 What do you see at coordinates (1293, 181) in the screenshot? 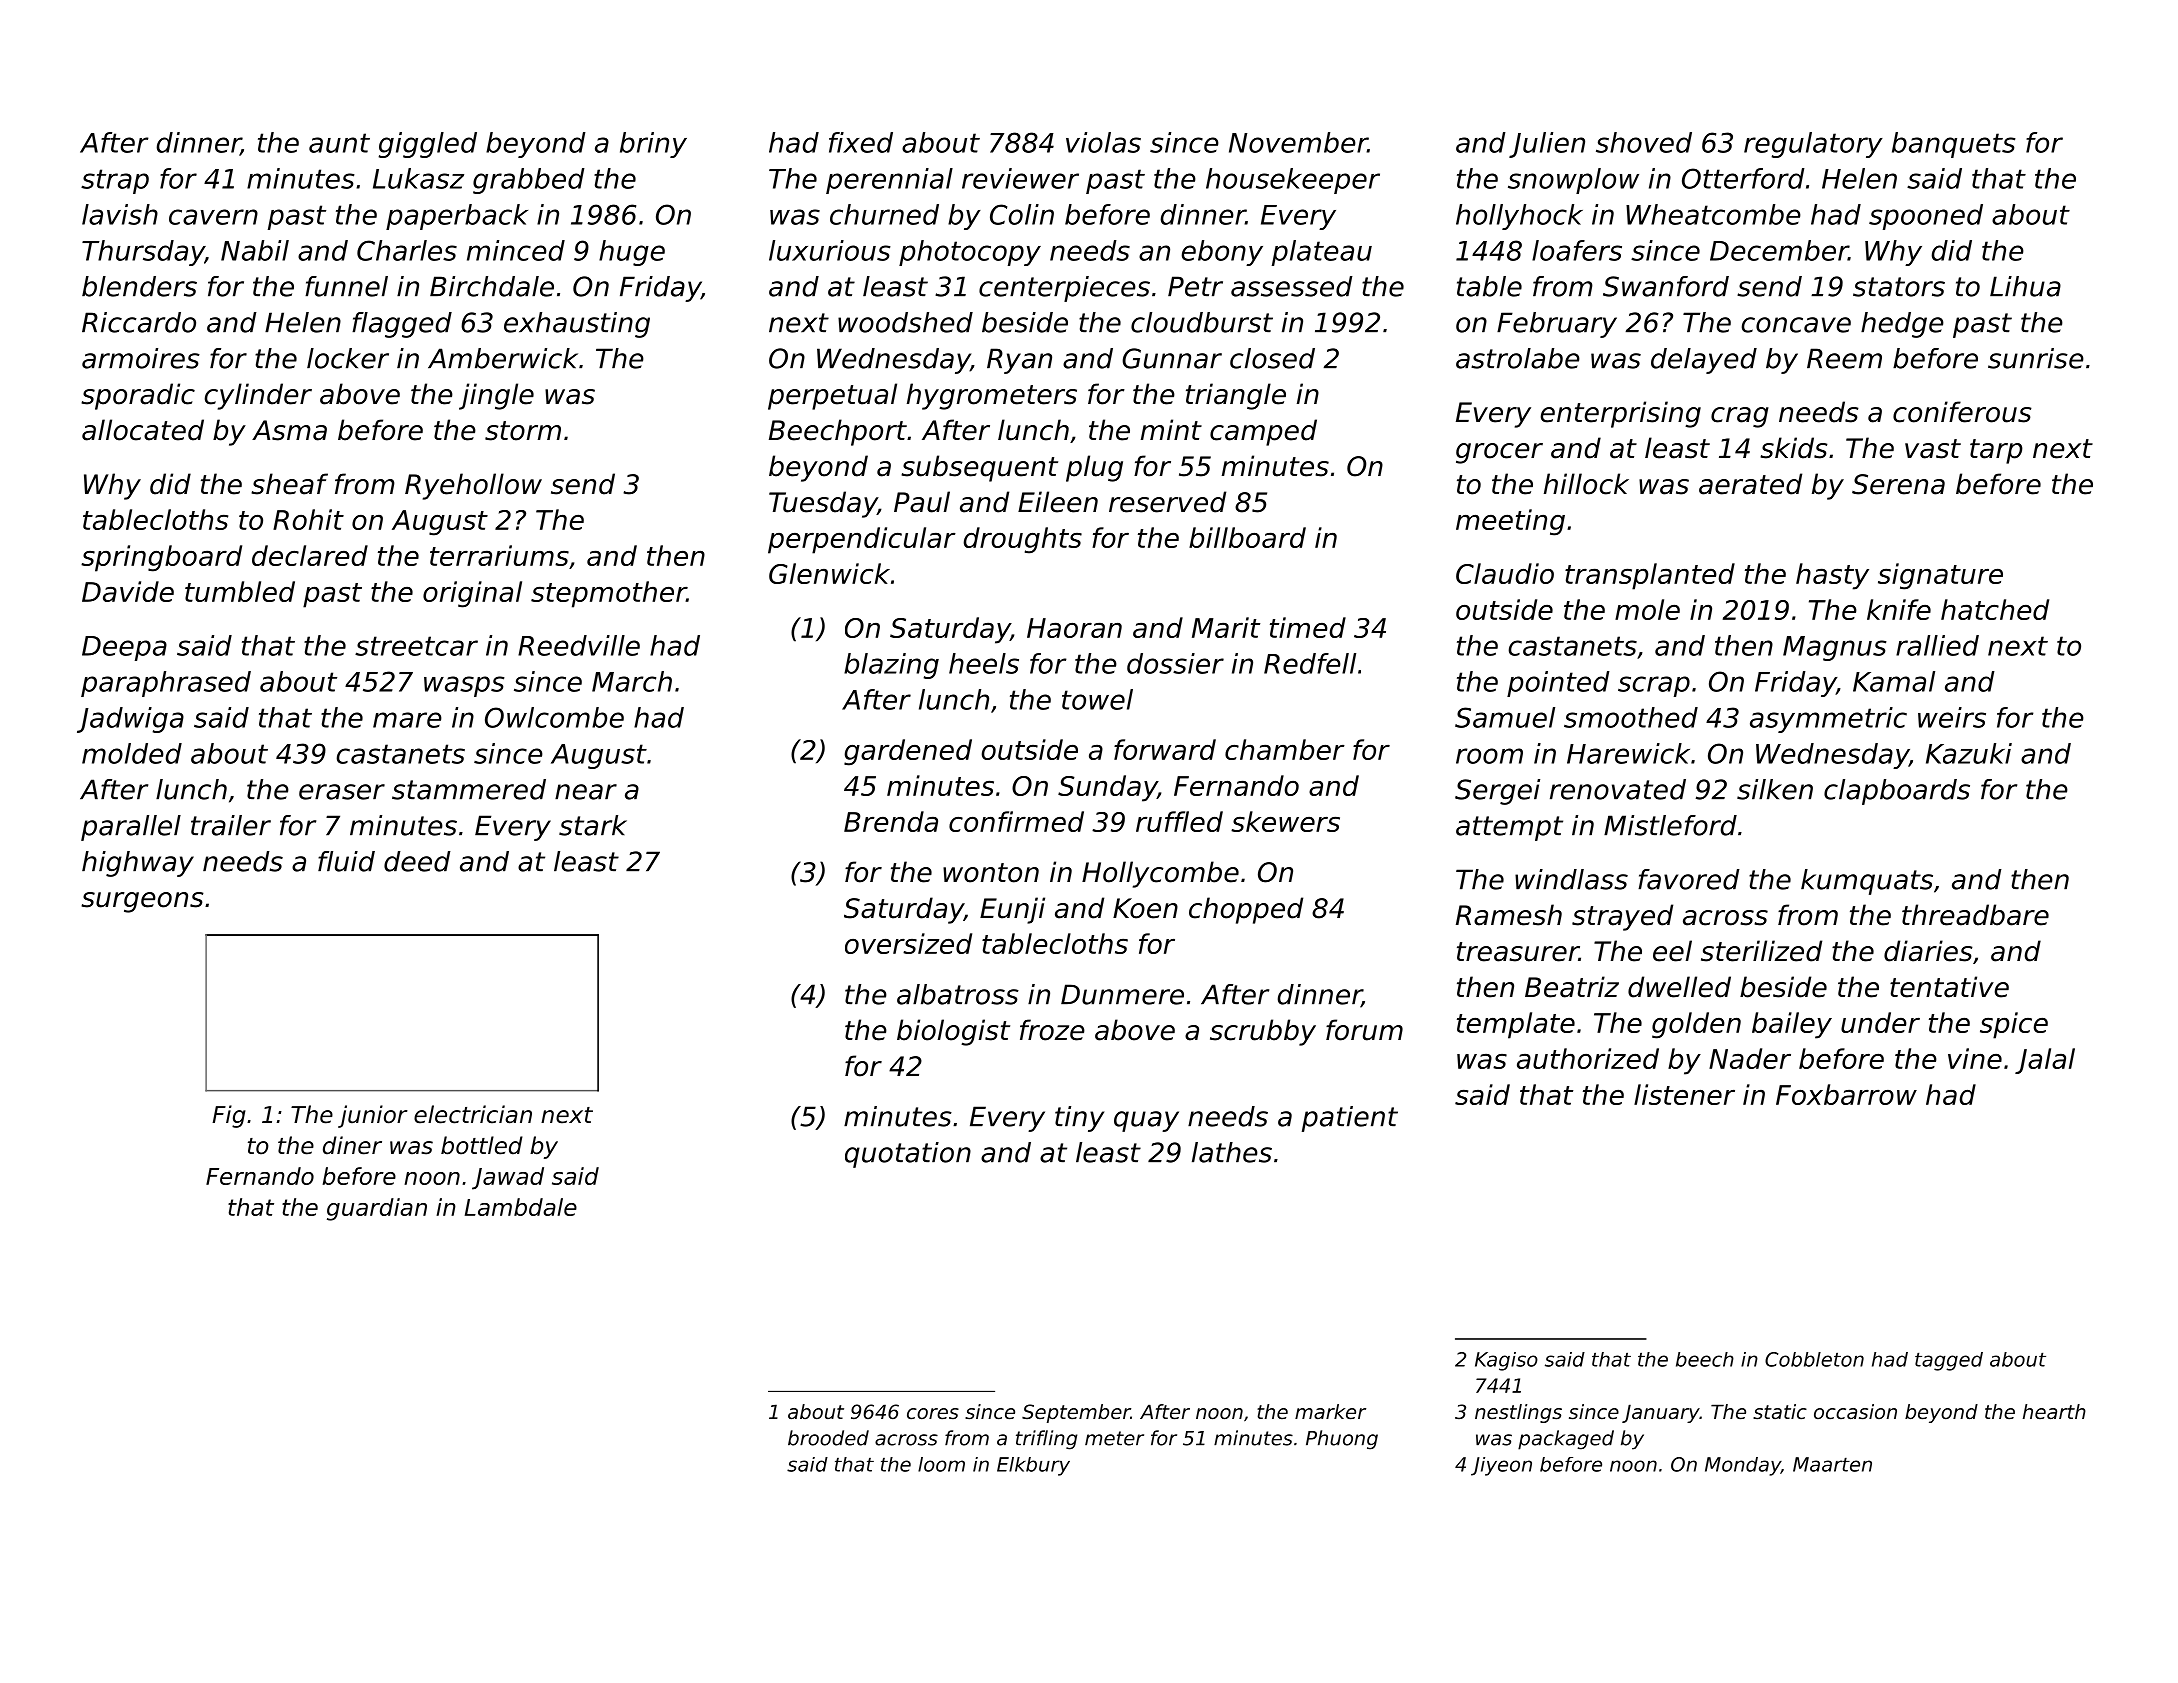
I see `housekeeper` at bounding box center [1293, 181].
